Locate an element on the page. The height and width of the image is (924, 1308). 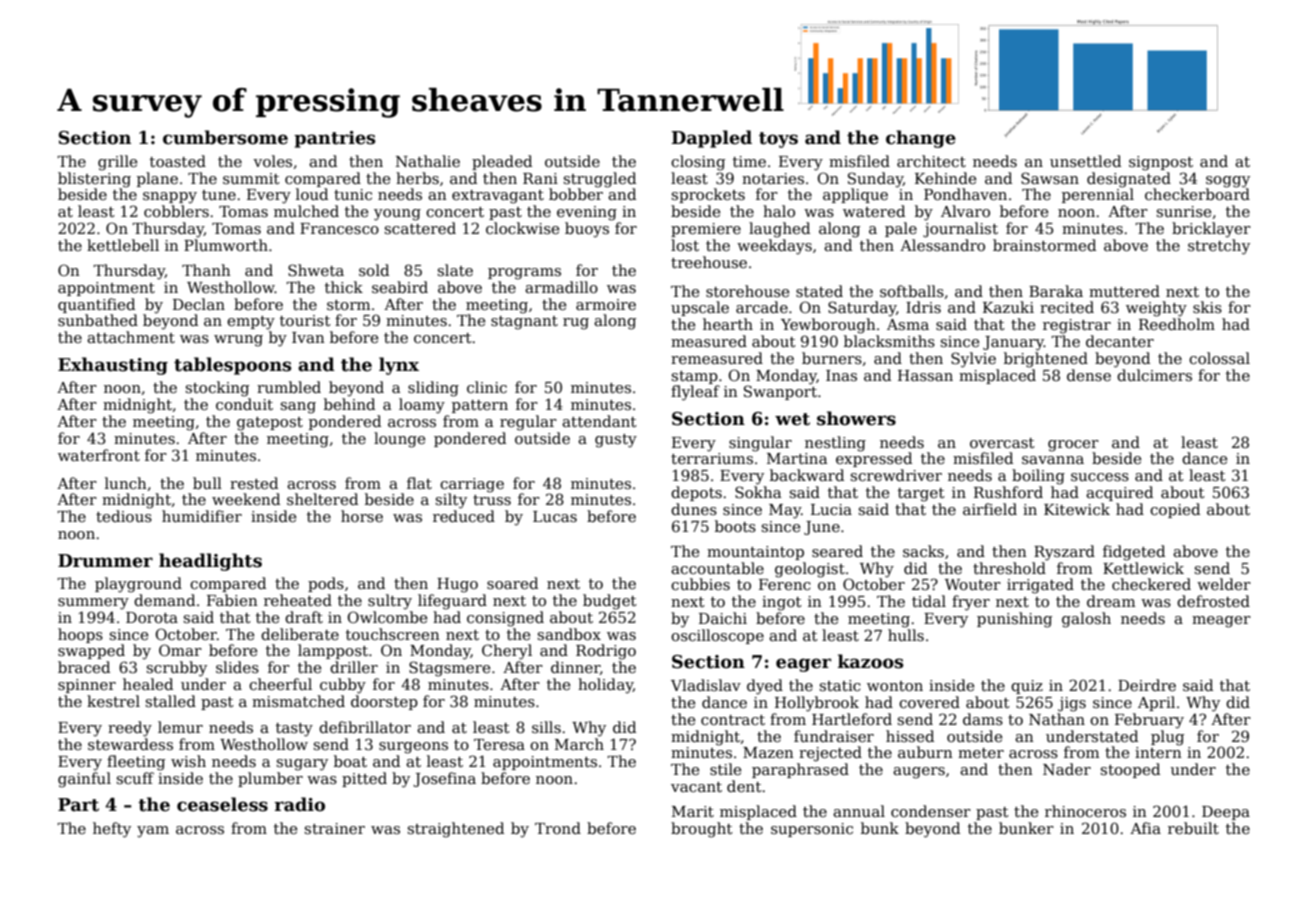
Dappled is located at coordinates (711, 139).
